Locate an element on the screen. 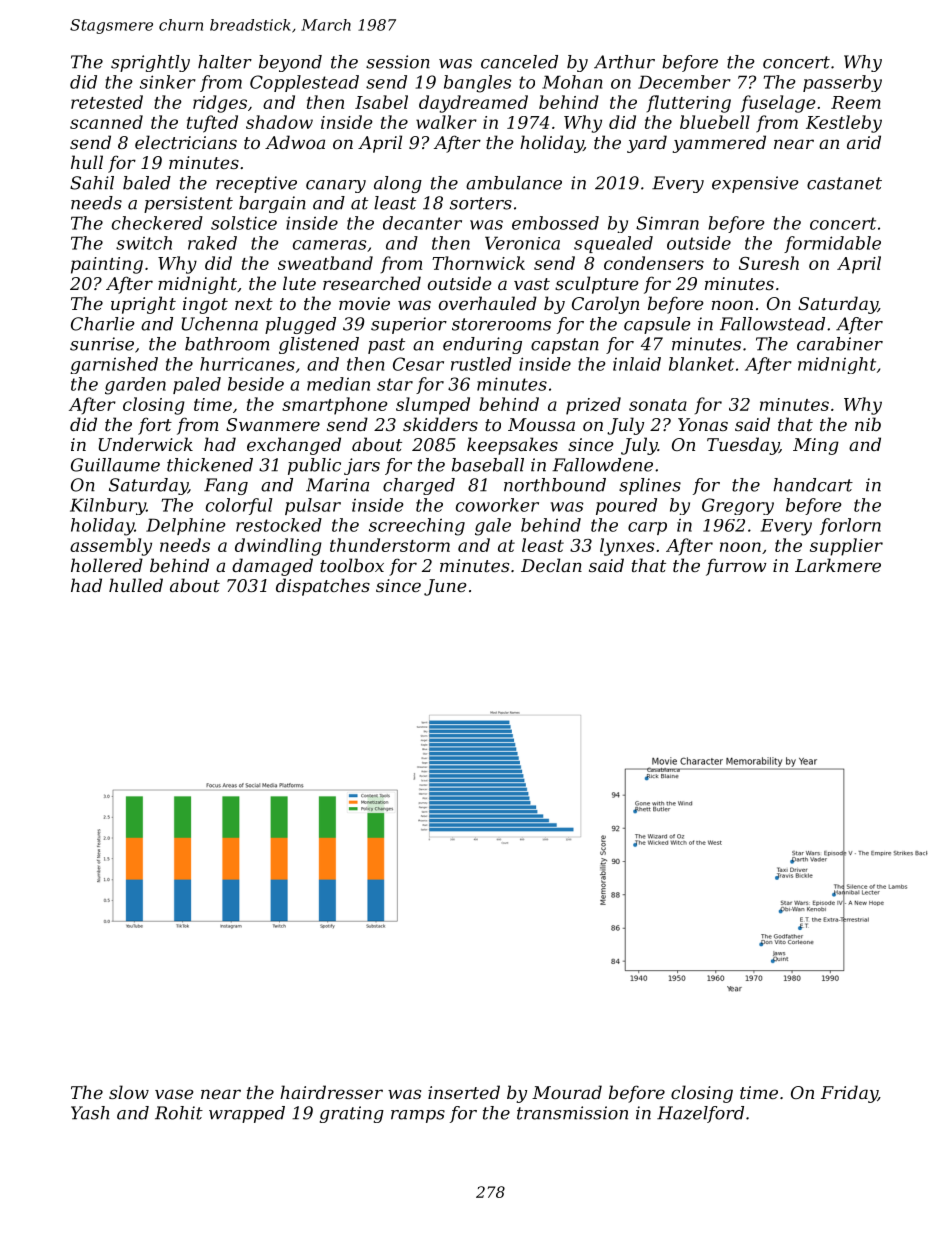 The width and height of the screenshot is (952, 1233). condensers is located at coordinates (654, 263).
